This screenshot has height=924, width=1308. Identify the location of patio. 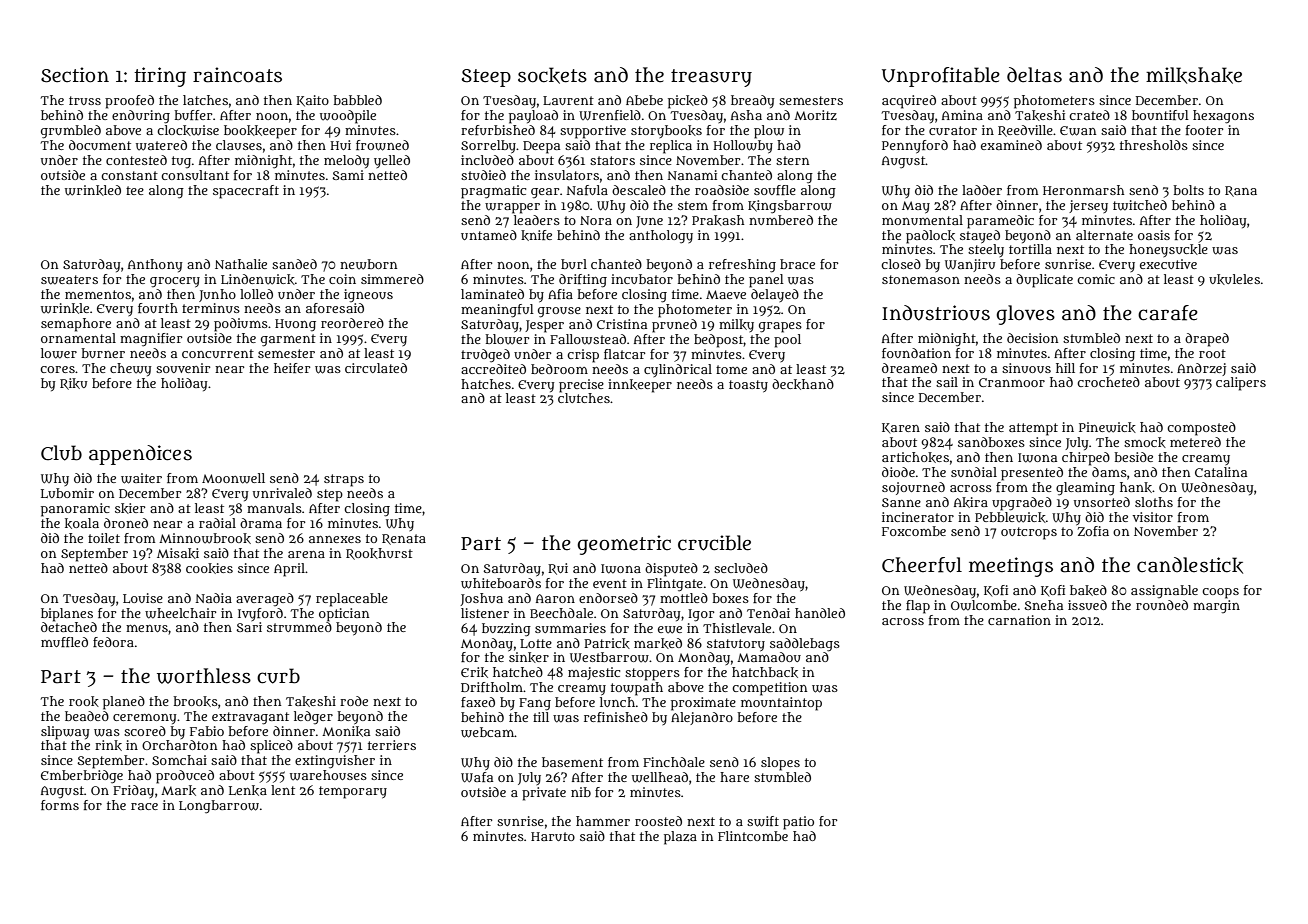
(798, 823).
